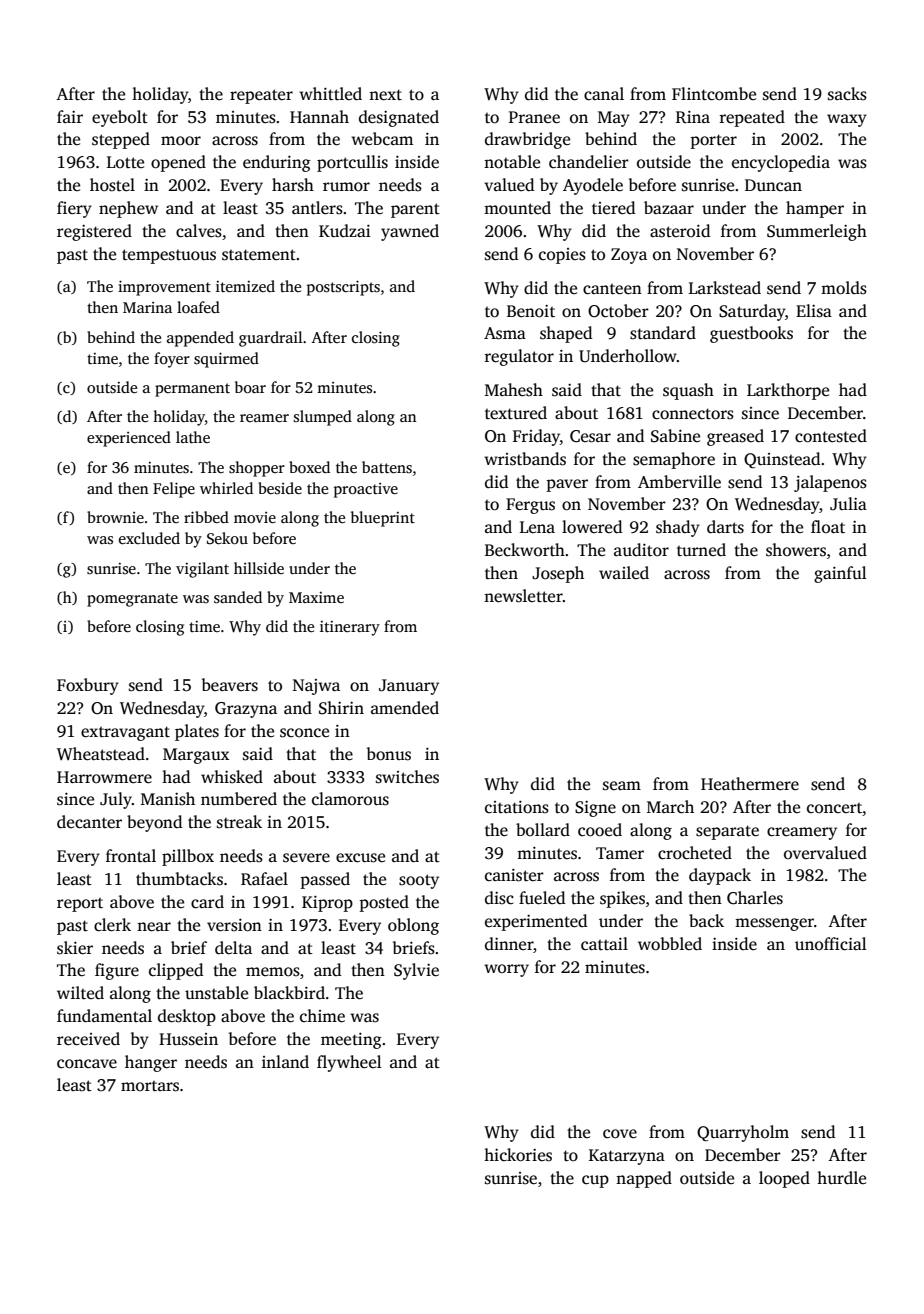 The image size is (924, 1314). I want to click on concert, so click(834, 808).
